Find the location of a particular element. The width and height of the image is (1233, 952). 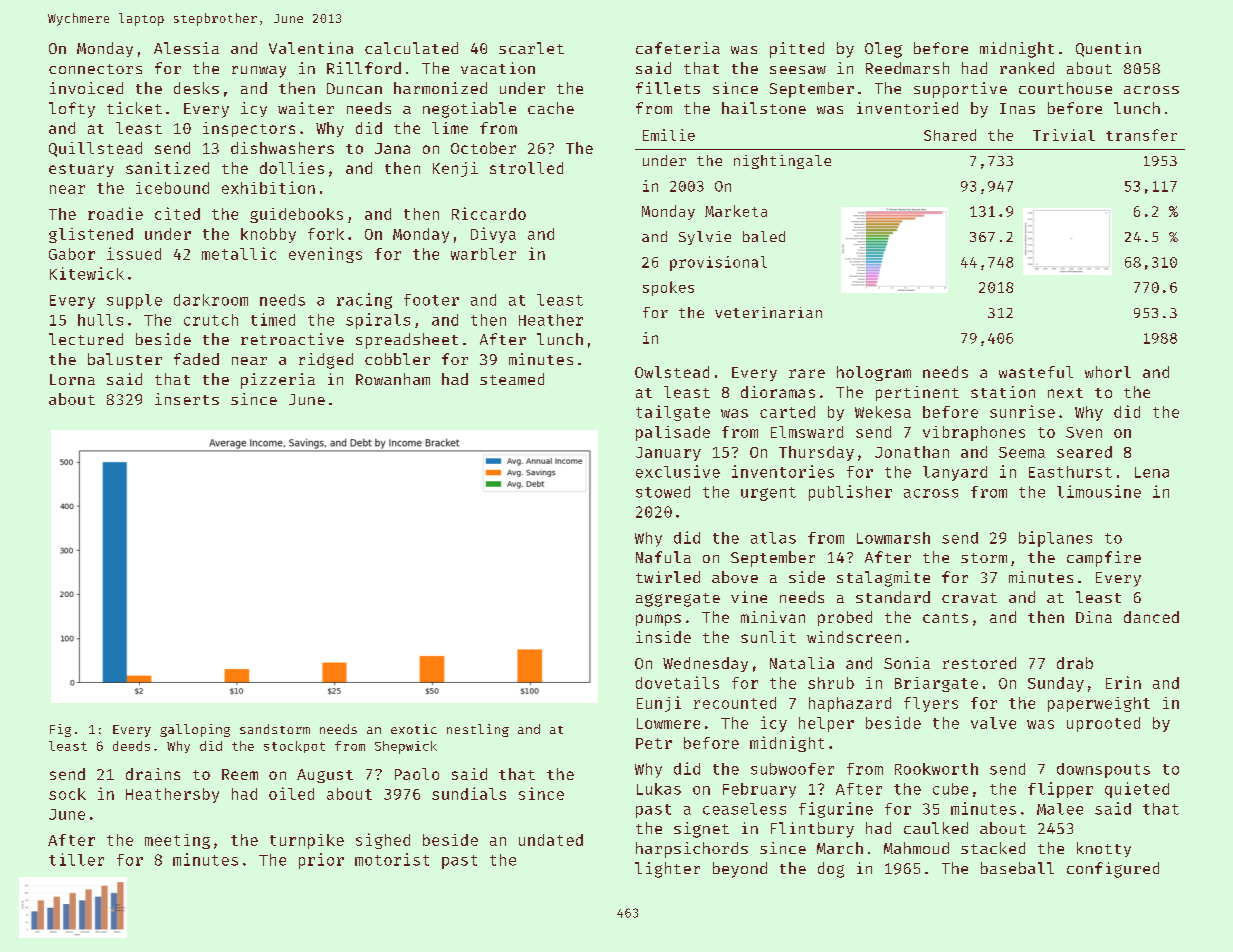

Kenji is located at coordinates (455, 169).
